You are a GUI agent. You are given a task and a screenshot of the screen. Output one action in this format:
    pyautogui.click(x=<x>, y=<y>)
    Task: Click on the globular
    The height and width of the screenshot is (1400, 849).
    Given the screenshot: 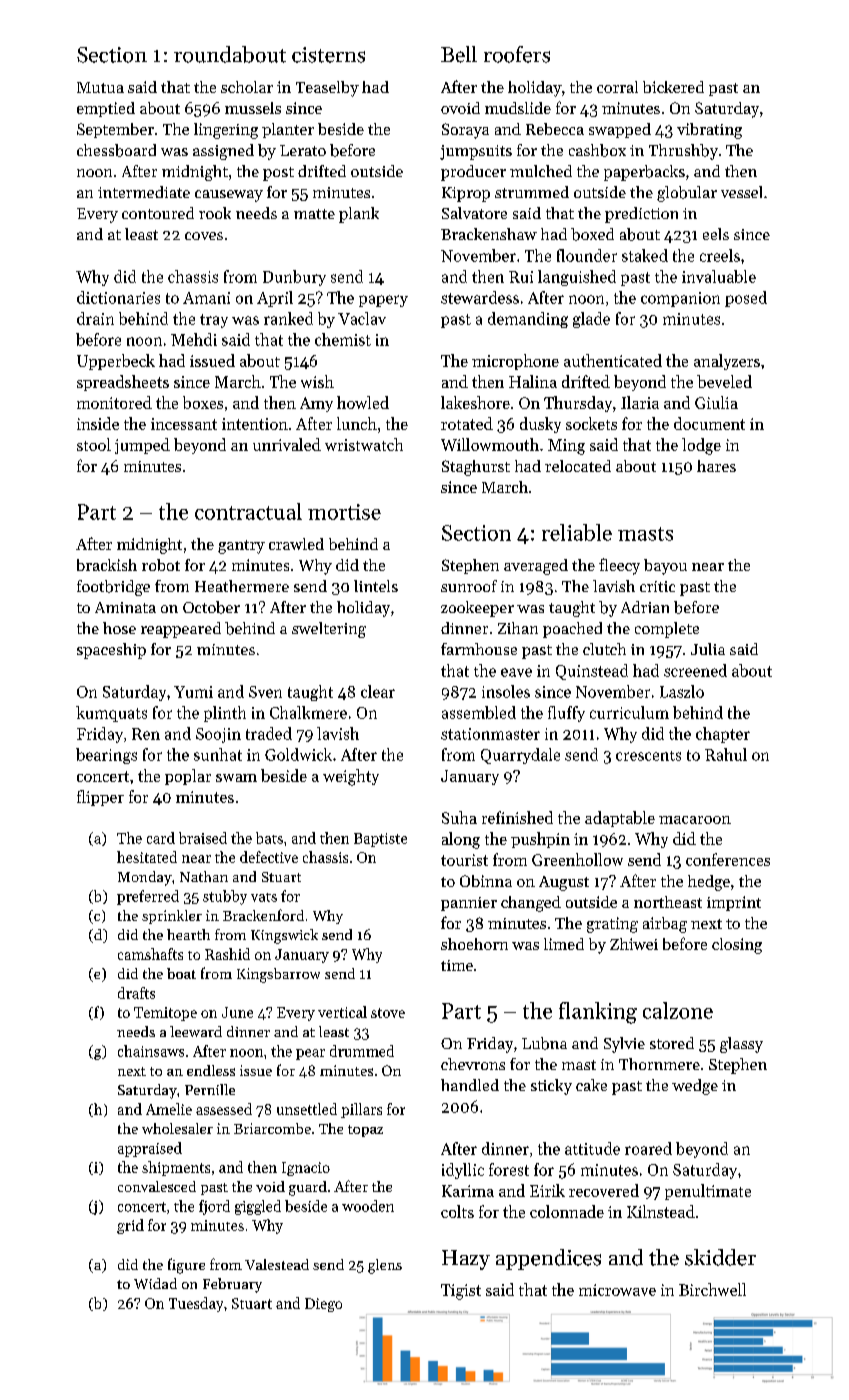 What is the action you would take?
    pyautogui.click(x=687, y=194)
